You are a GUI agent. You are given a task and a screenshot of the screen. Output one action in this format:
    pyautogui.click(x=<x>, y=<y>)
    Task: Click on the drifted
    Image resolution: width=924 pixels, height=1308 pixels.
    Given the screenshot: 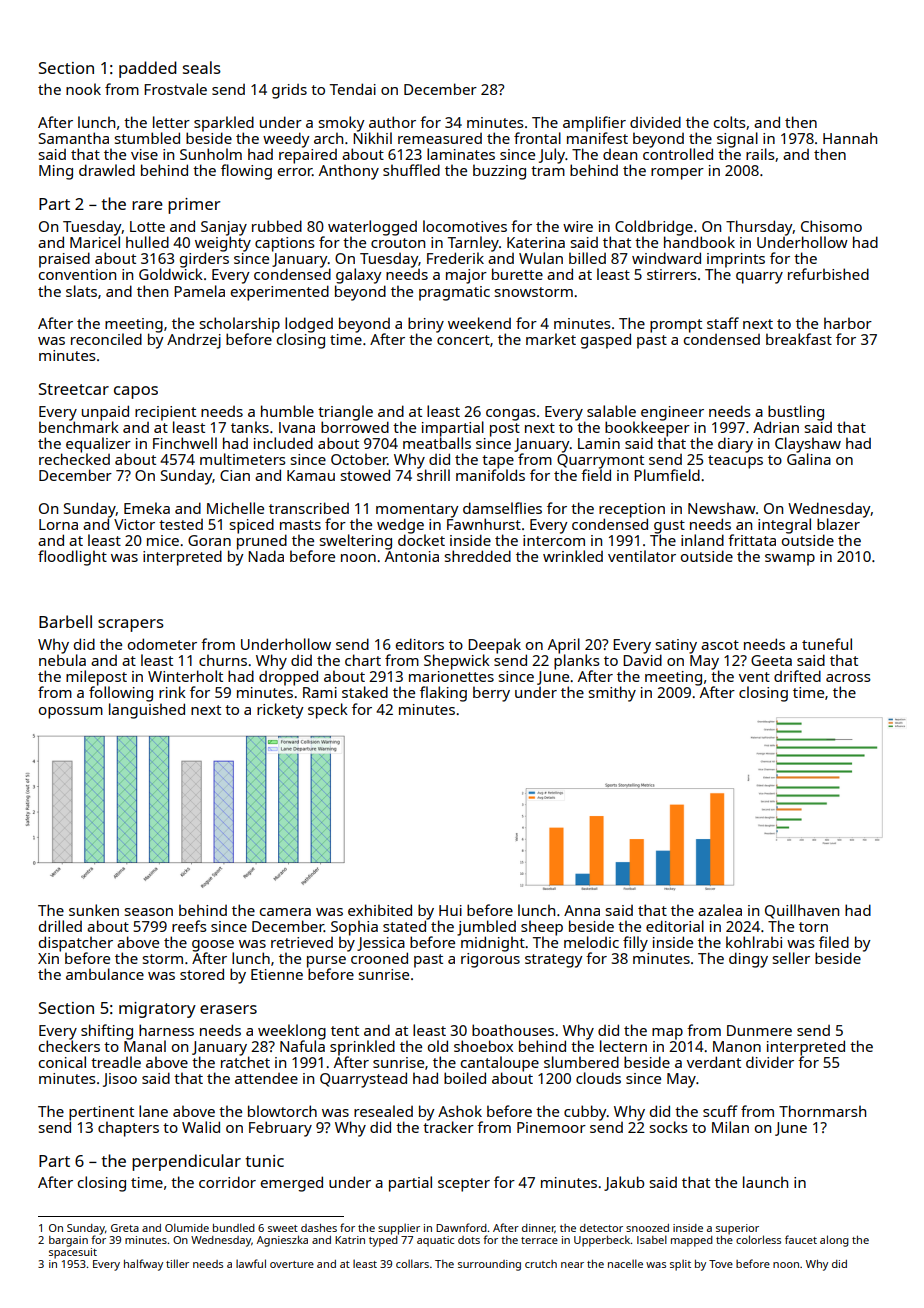 What is the action you would take?
    pyautogui.click(x=797, y=676)
